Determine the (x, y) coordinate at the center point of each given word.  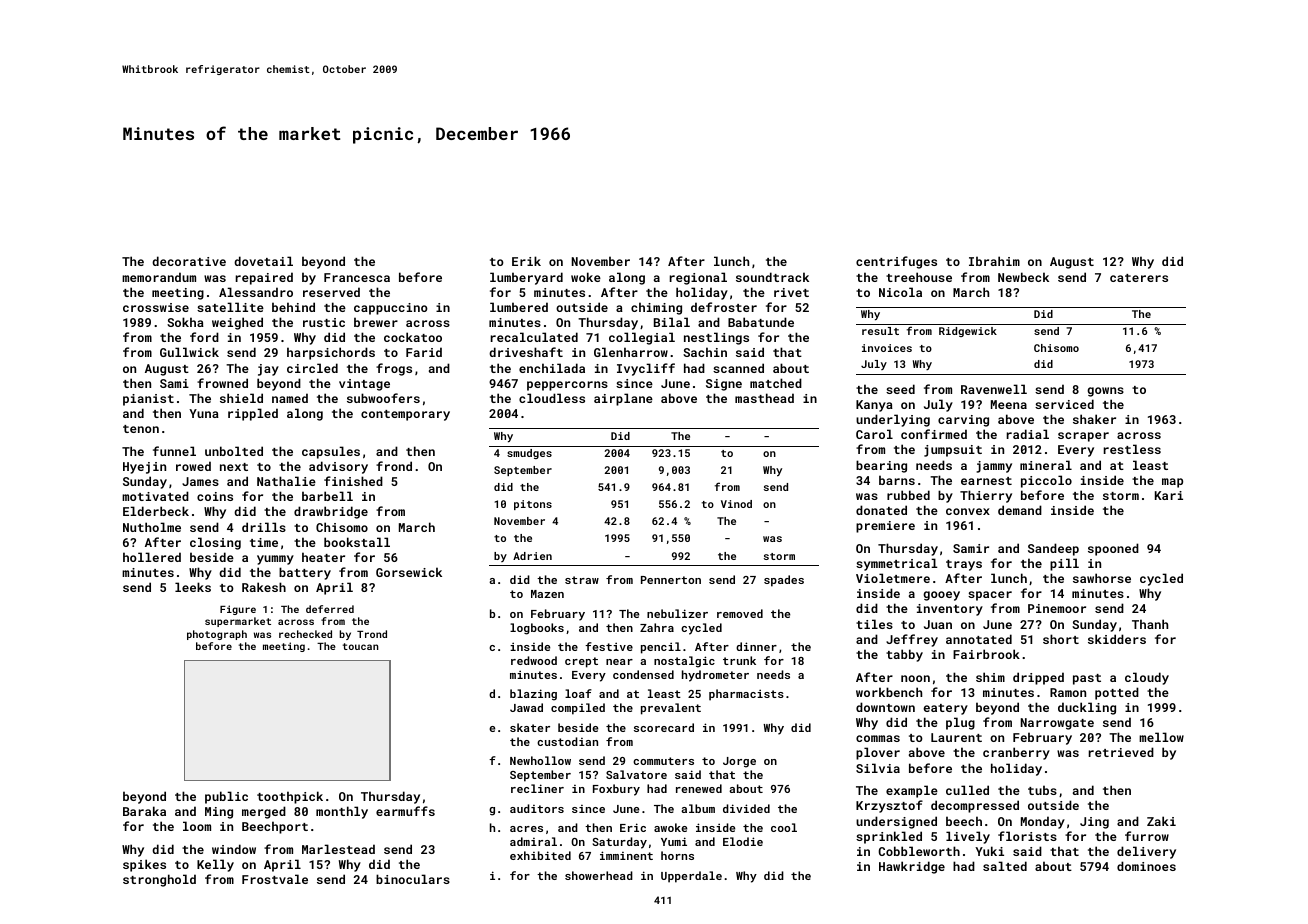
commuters (663, 761)
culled (967, 790)
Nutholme (152, 527)
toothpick (290, 797)
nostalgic (684, 662)
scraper (1083, 437)
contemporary (405, 415)
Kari (1169, 495)
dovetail (263, 261)
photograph (217, 635)
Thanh (1150, 624)
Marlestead (338, 849)
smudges (529, 454)
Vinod (736, 504)
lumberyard (526, 278)
